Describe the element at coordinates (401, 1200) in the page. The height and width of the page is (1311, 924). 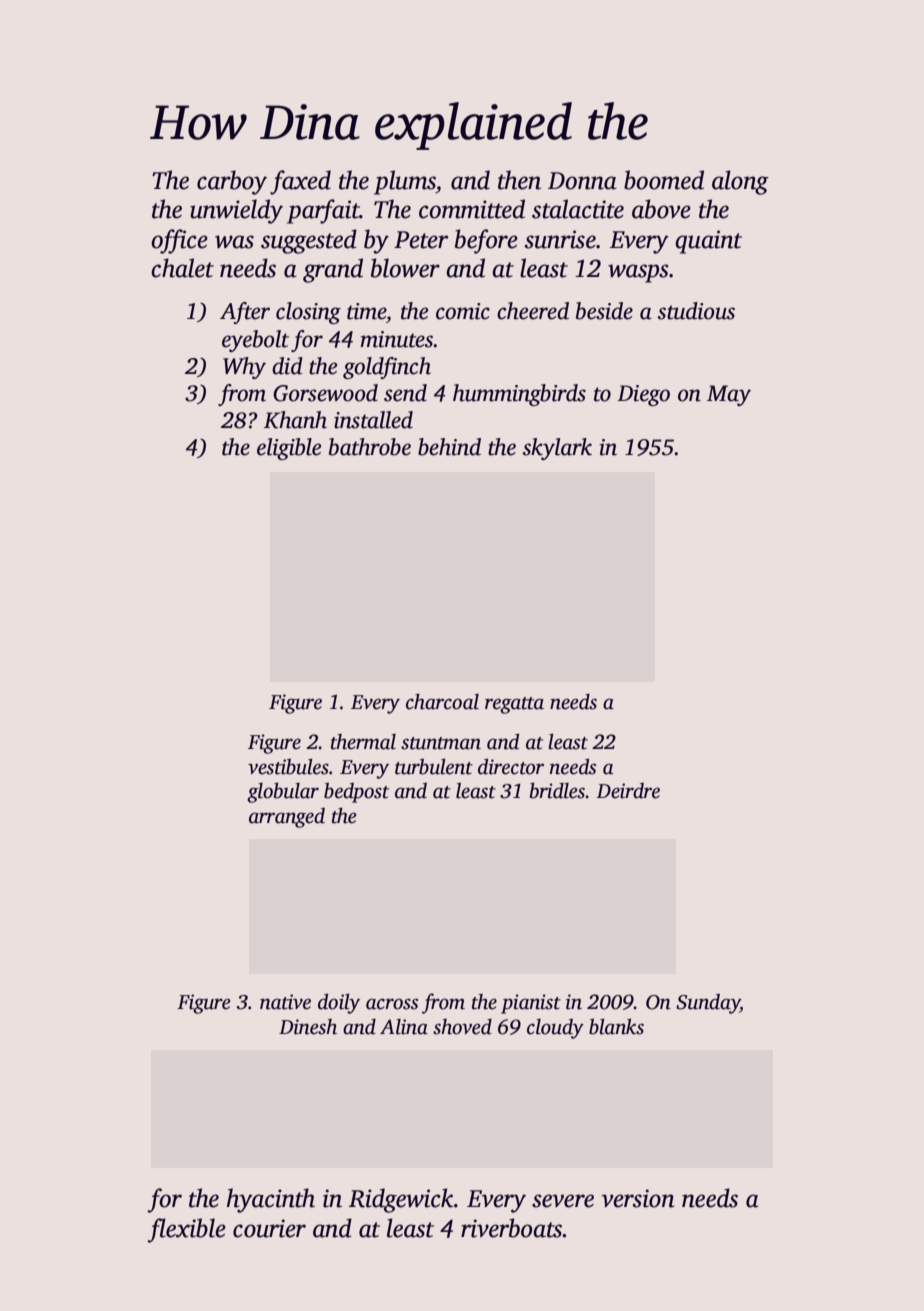
I see `Ridgewick` at that location.
